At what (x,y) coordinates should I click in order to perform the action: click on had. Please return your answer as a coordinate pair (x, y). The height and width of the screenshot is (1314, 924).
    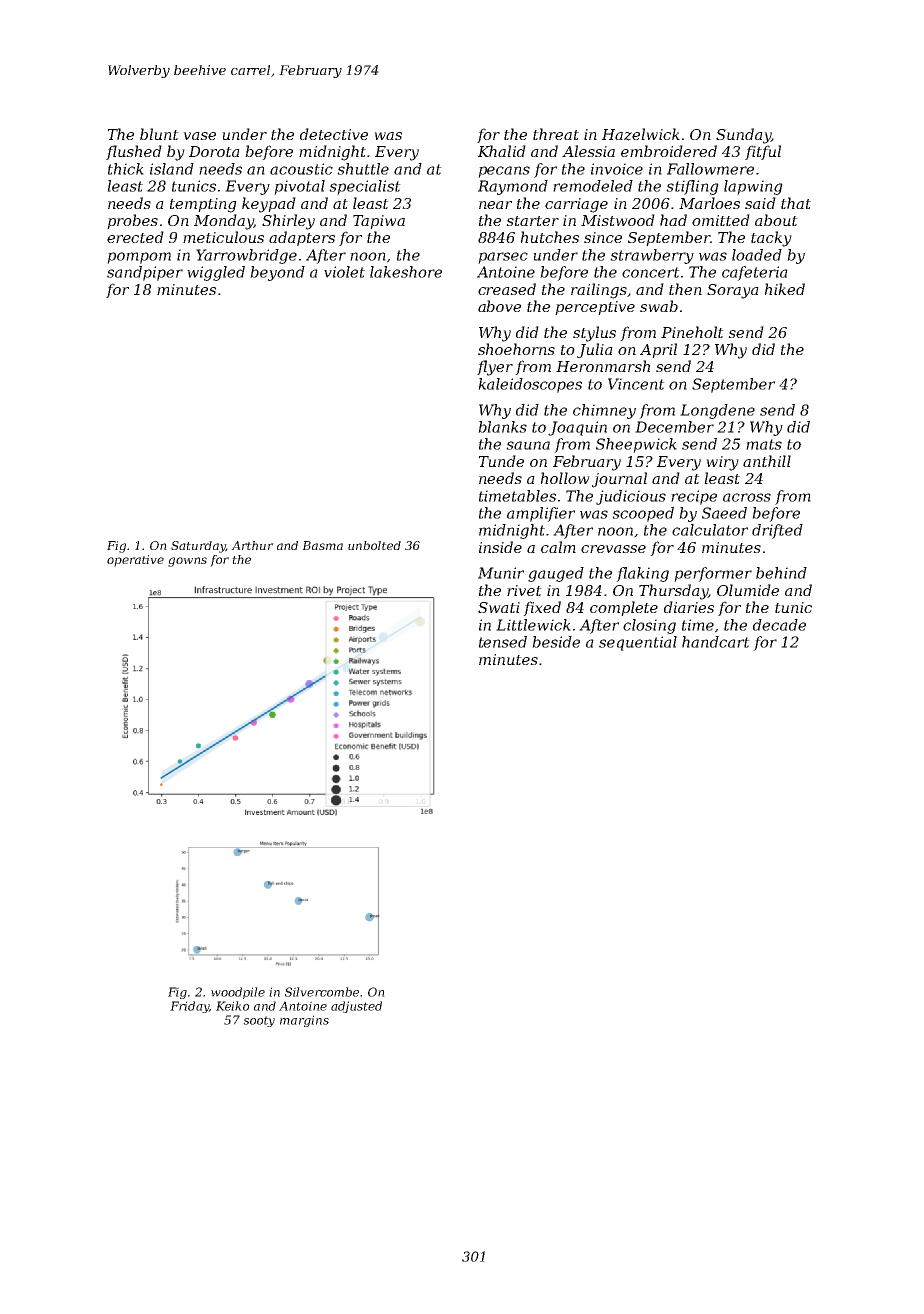
    Looking at the image, I should click on (673, 220).
